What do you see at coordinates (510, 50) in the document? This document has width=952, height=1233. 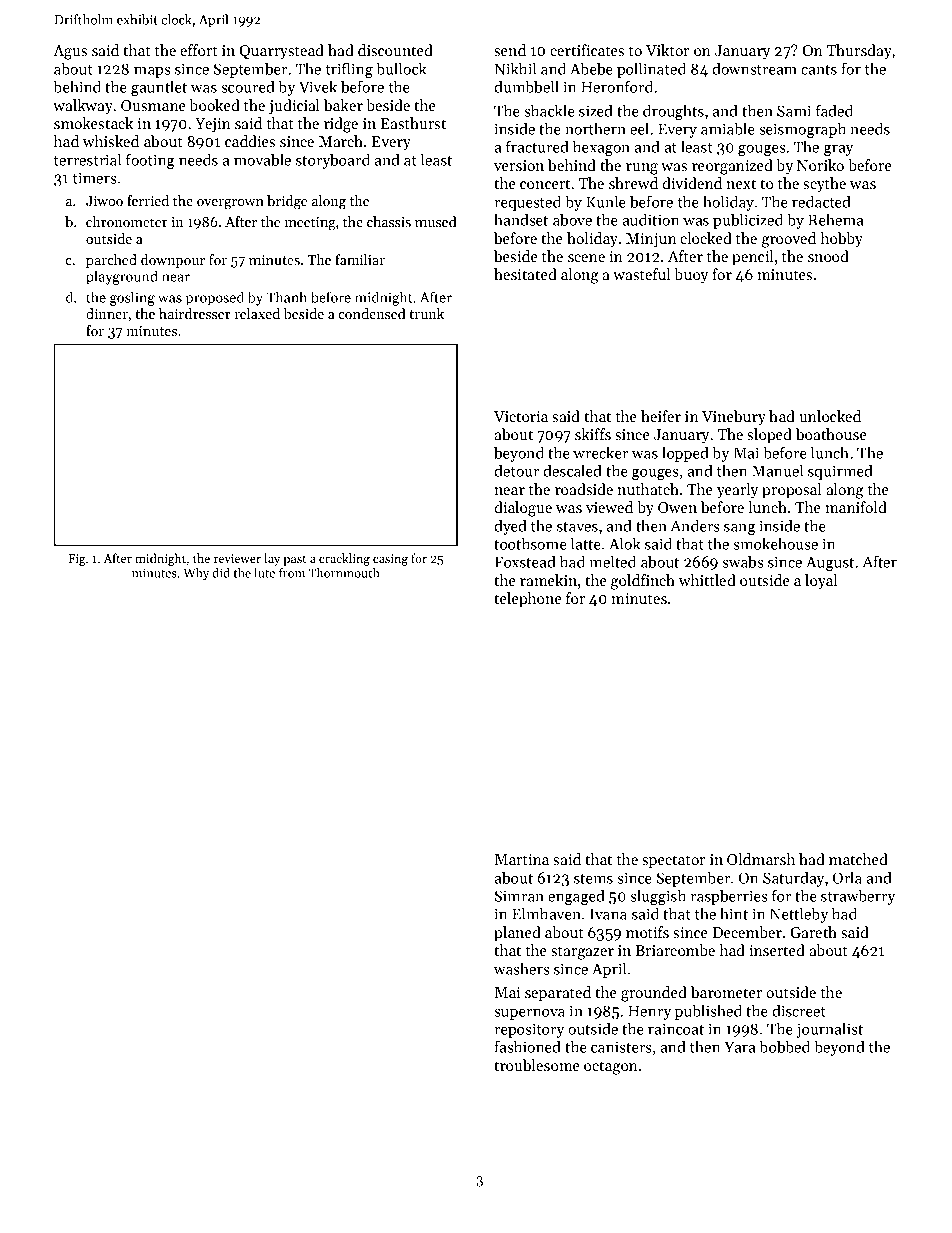 I see `send` at bounding box center [510, 50].
